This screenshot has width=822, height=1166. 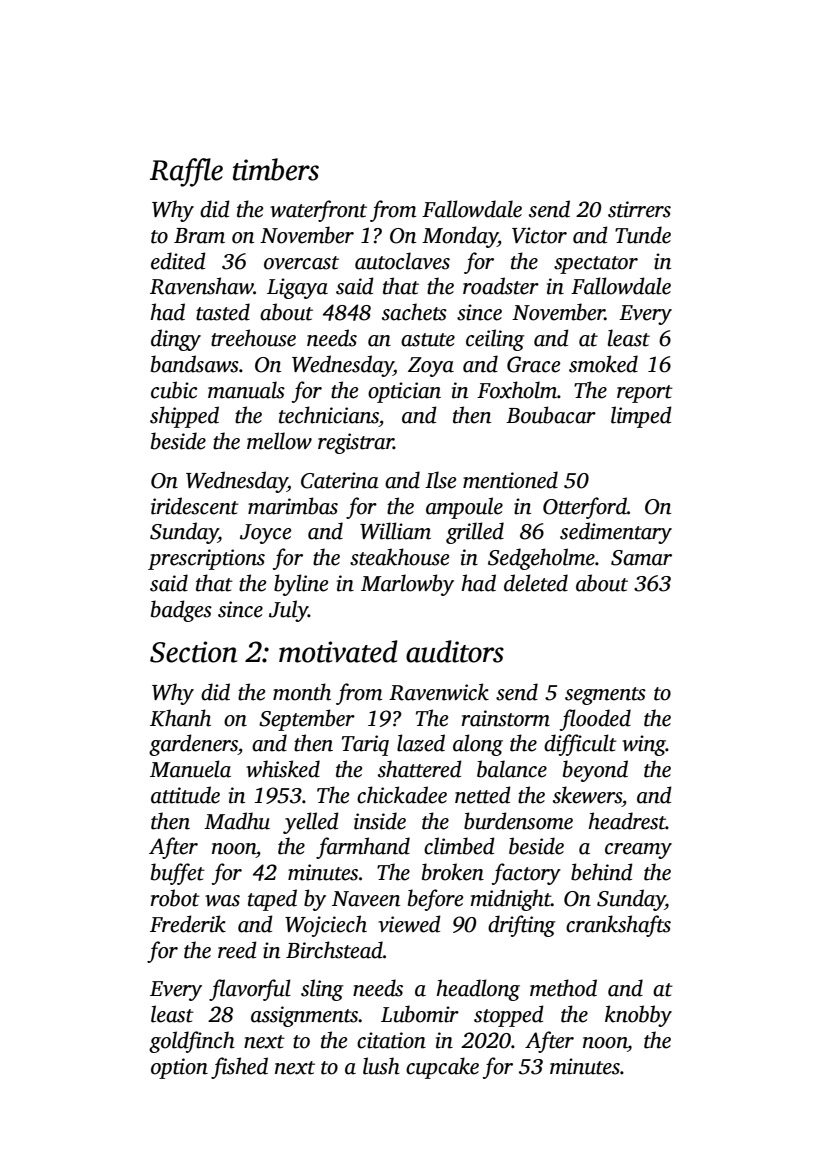 I want to click on climbed, so click(x=459, y=846).
